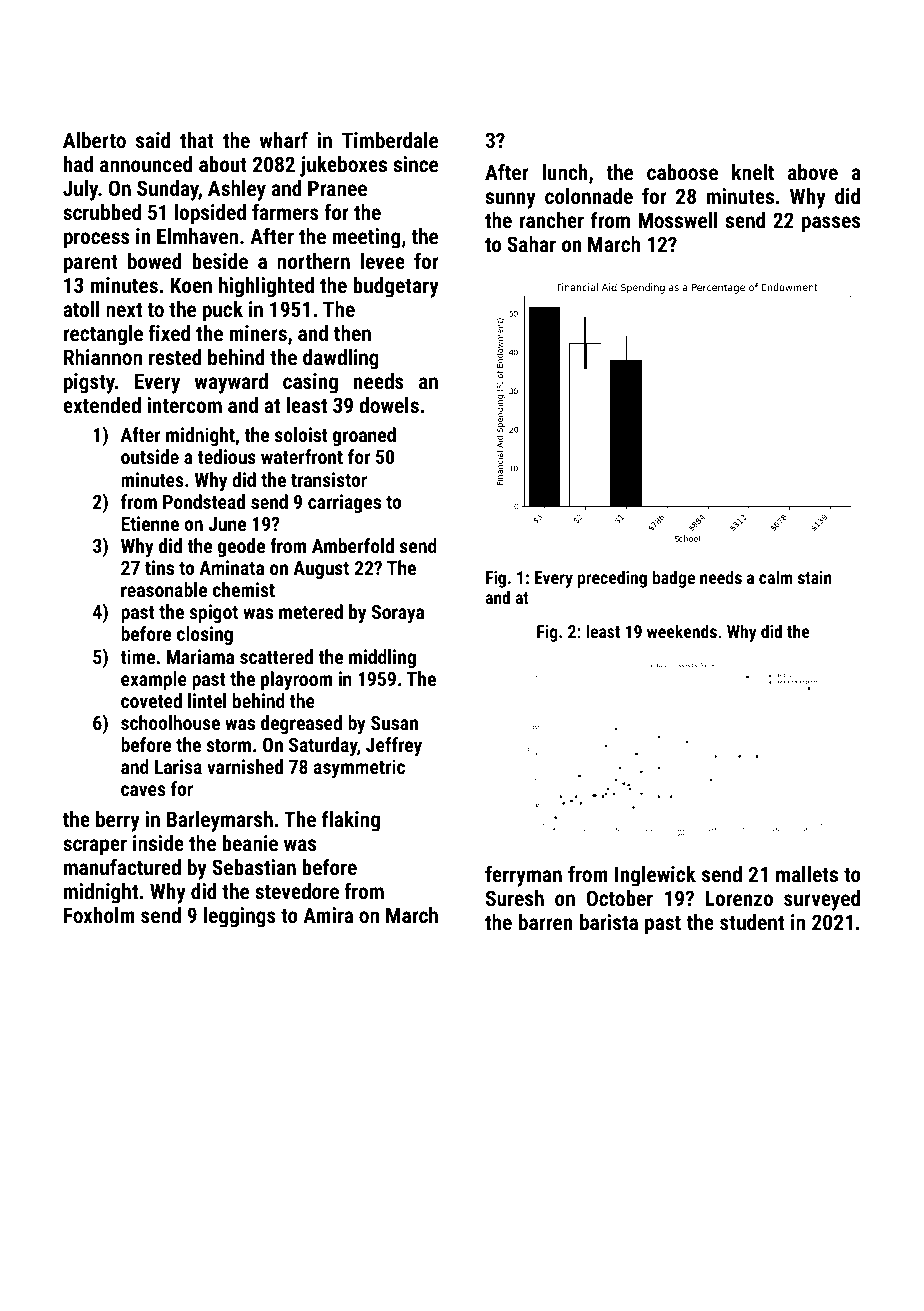  I want to click on lunch, so click(565, 172).
